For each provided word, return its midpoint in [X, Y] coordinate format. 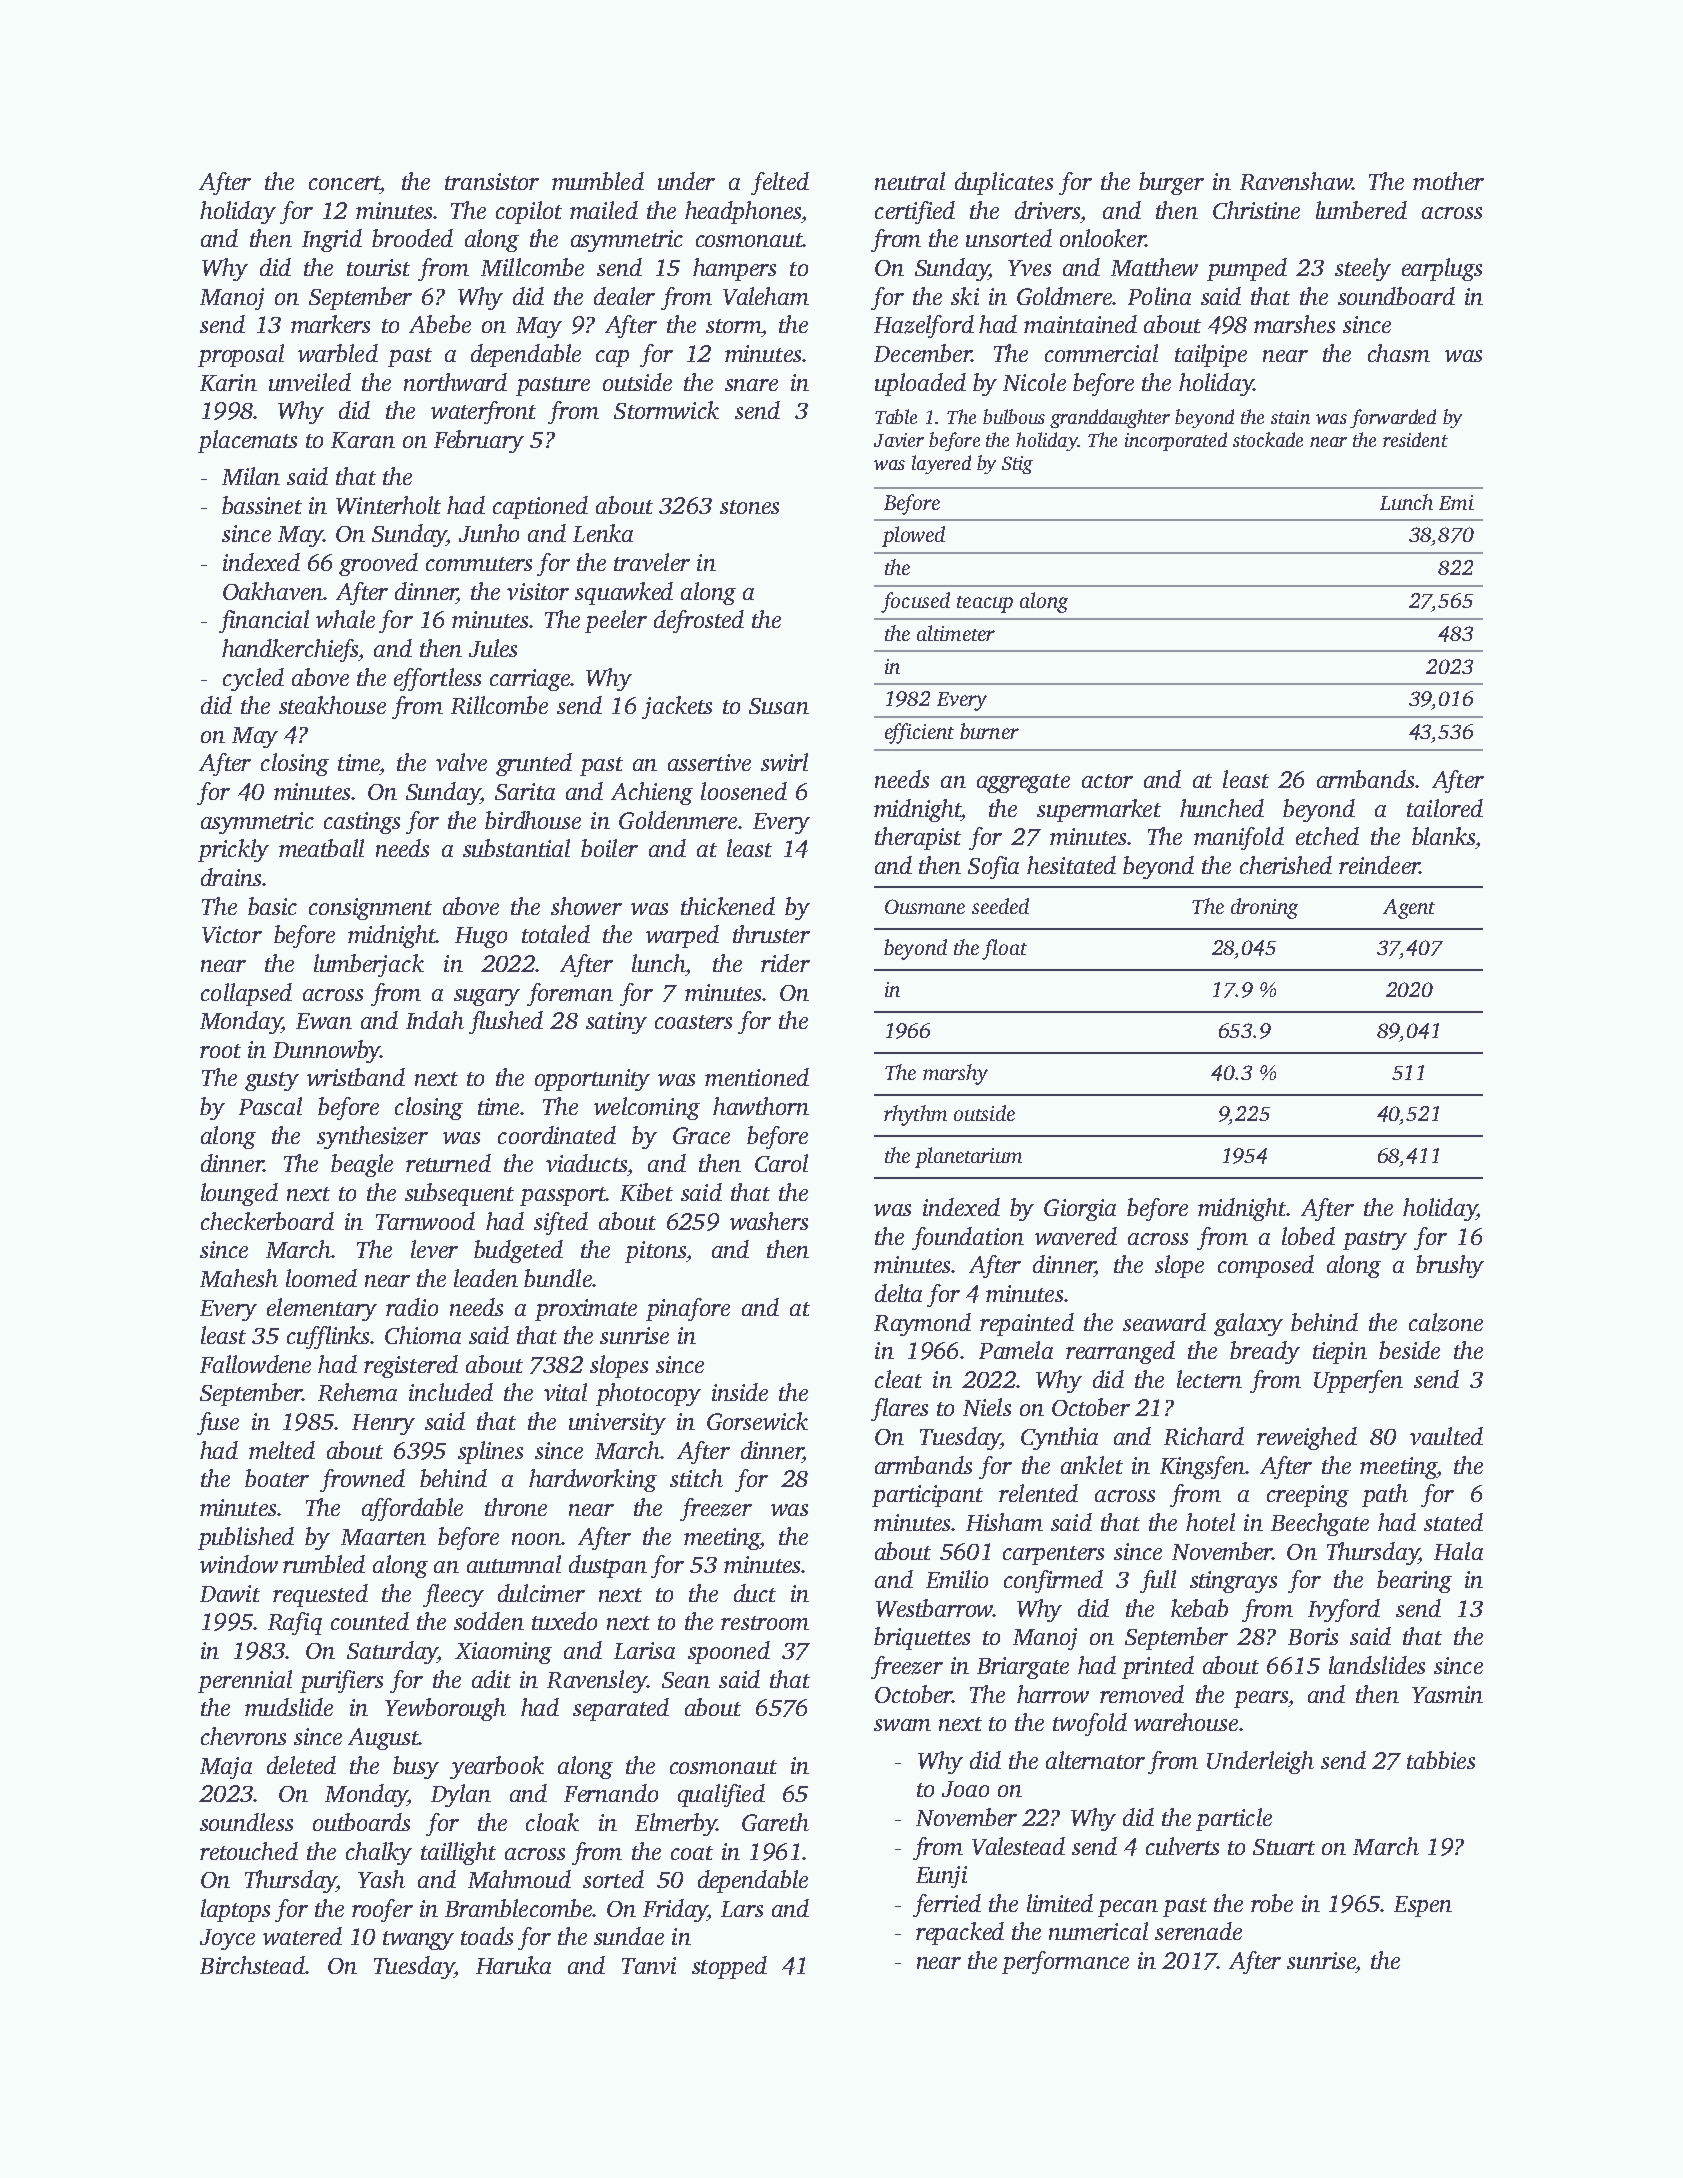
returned [448, 1163]
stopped [729, 1967]
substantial [516, 848]
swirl [784, 762]
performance [1065, 1962]
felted [780, 183]
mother [1448, 181]
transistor [492, 181]
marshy [955, 1074]
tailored [1445, 808]
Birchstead [252, 1965]
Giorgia [1080, 1210]
